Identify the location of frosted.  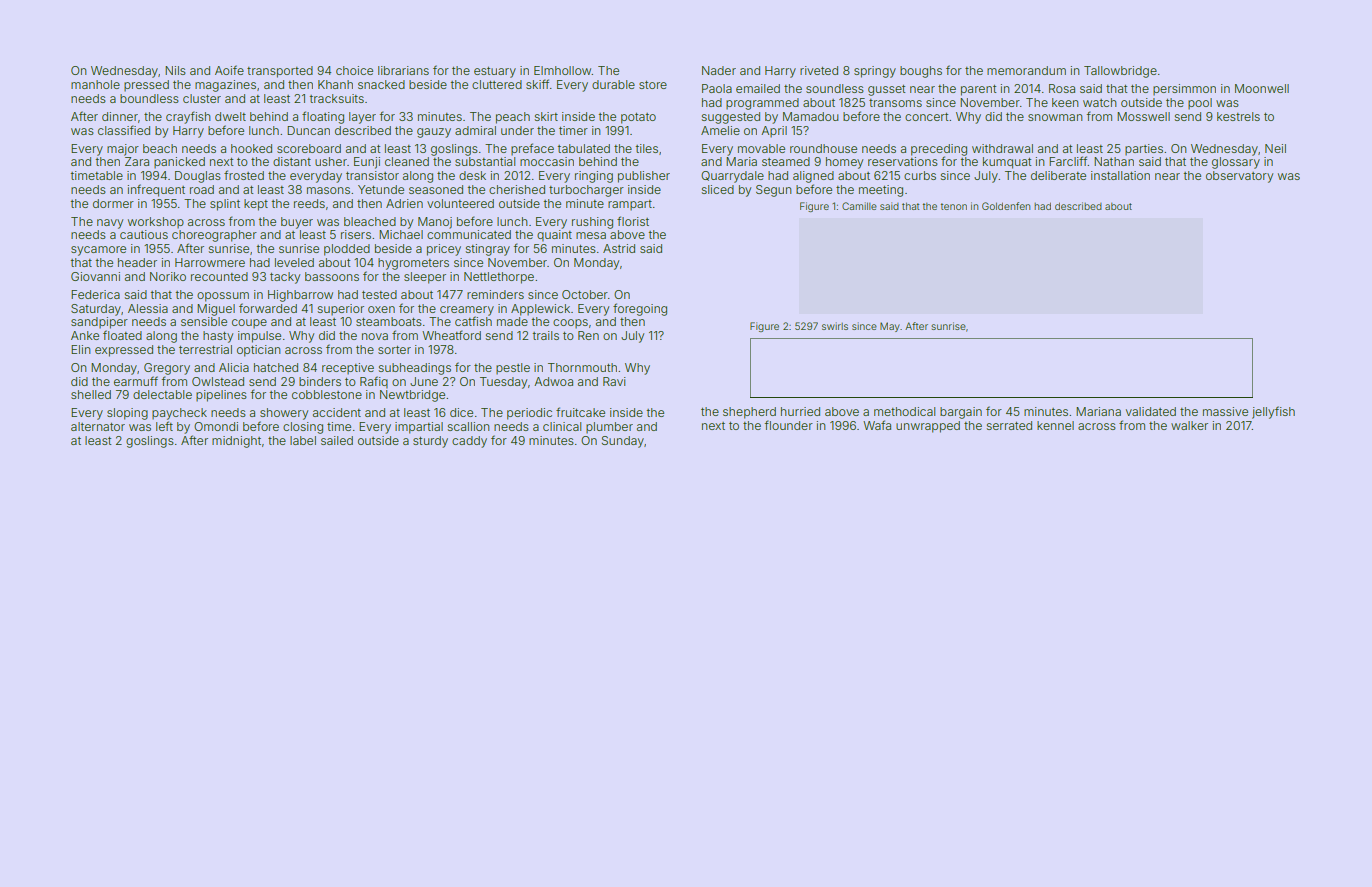
(244, 175).
